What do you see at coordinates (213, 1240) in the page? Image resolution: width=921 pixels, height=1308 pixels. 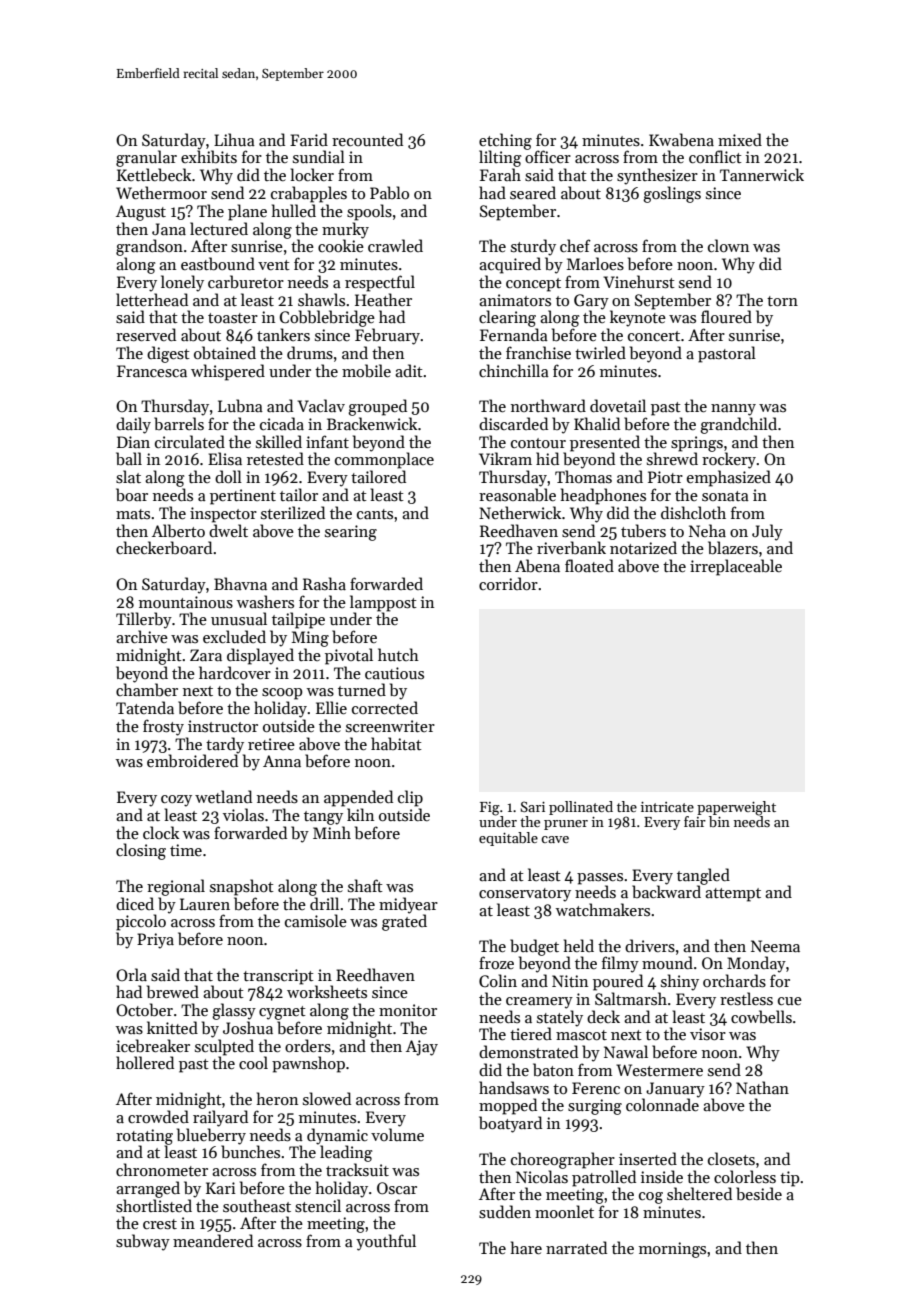 I see `meandered` at bounding box center [213, 1240].
